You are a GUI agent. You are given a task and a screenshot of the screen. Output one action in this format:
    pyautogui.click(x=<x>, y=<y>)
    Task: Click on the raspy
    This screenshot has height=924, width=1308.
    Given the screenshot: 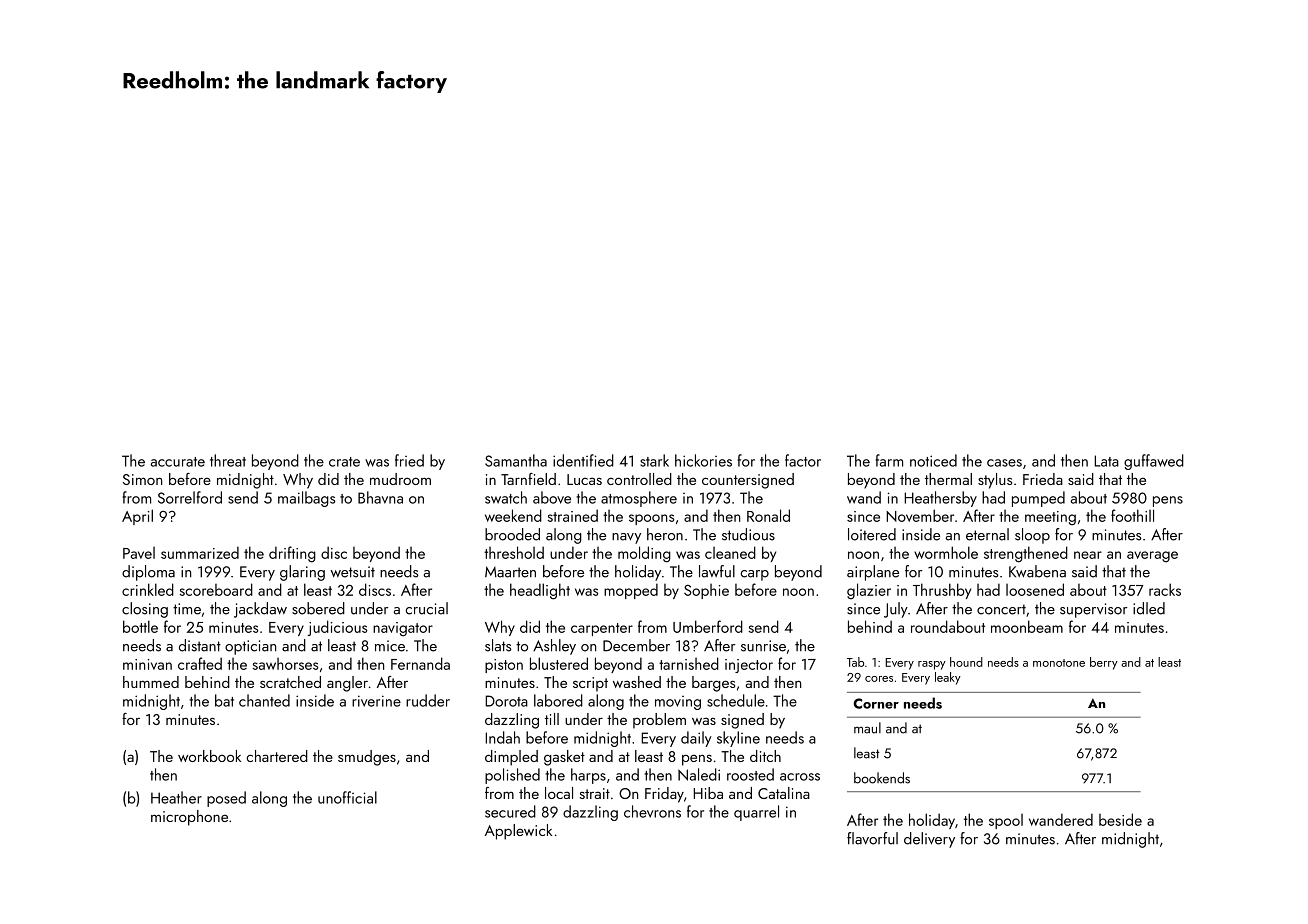 What is the action you would take?
    pyautogui.click(x=932, y=665)
